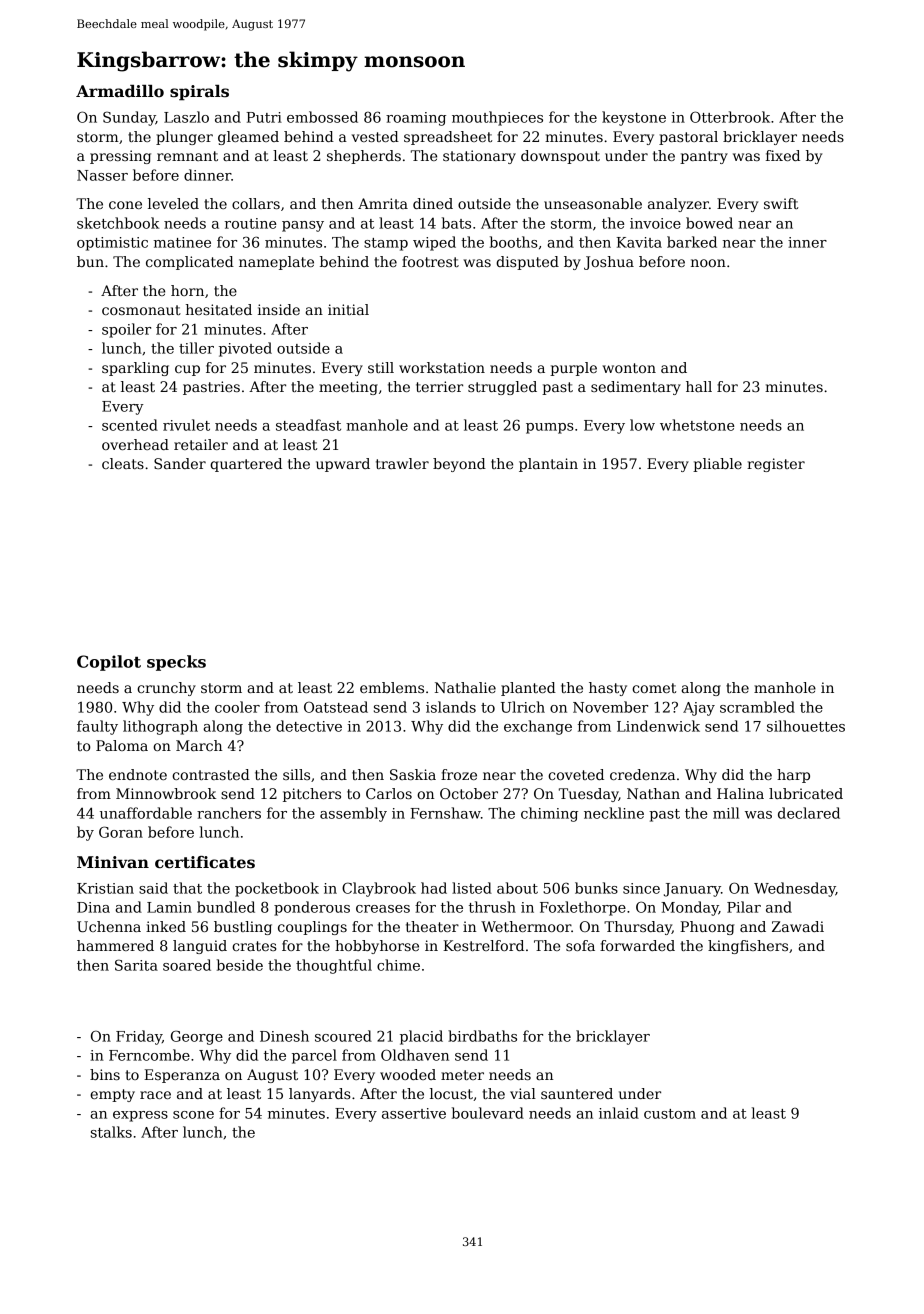 This page has width=924, height=1314. I want to click on assertive, so click(414, 1113).
